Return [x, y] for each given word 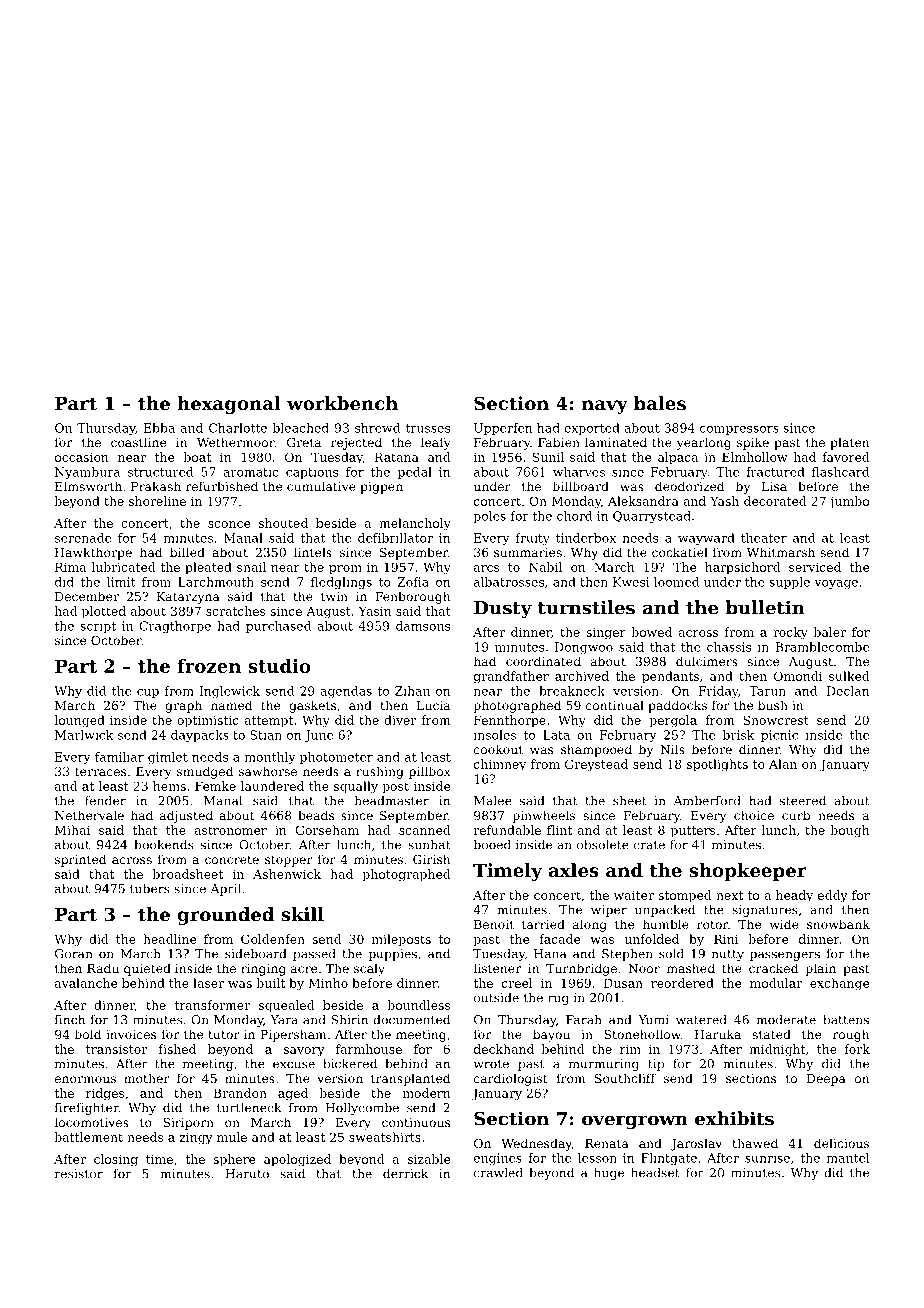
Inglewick [230, 692]
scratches [235, 611]
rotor [712, 924]
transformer [212, 1005]
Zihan [412, 691]
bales [660, 403]
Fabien [559, 442]
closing [116, 1160]
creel [517, 983]
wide [784, 924]
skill [302, 914]
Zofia [413, 582]
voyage [836, 584]
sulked [849, 676]
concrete [232, 859]
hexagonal [229, 405]
